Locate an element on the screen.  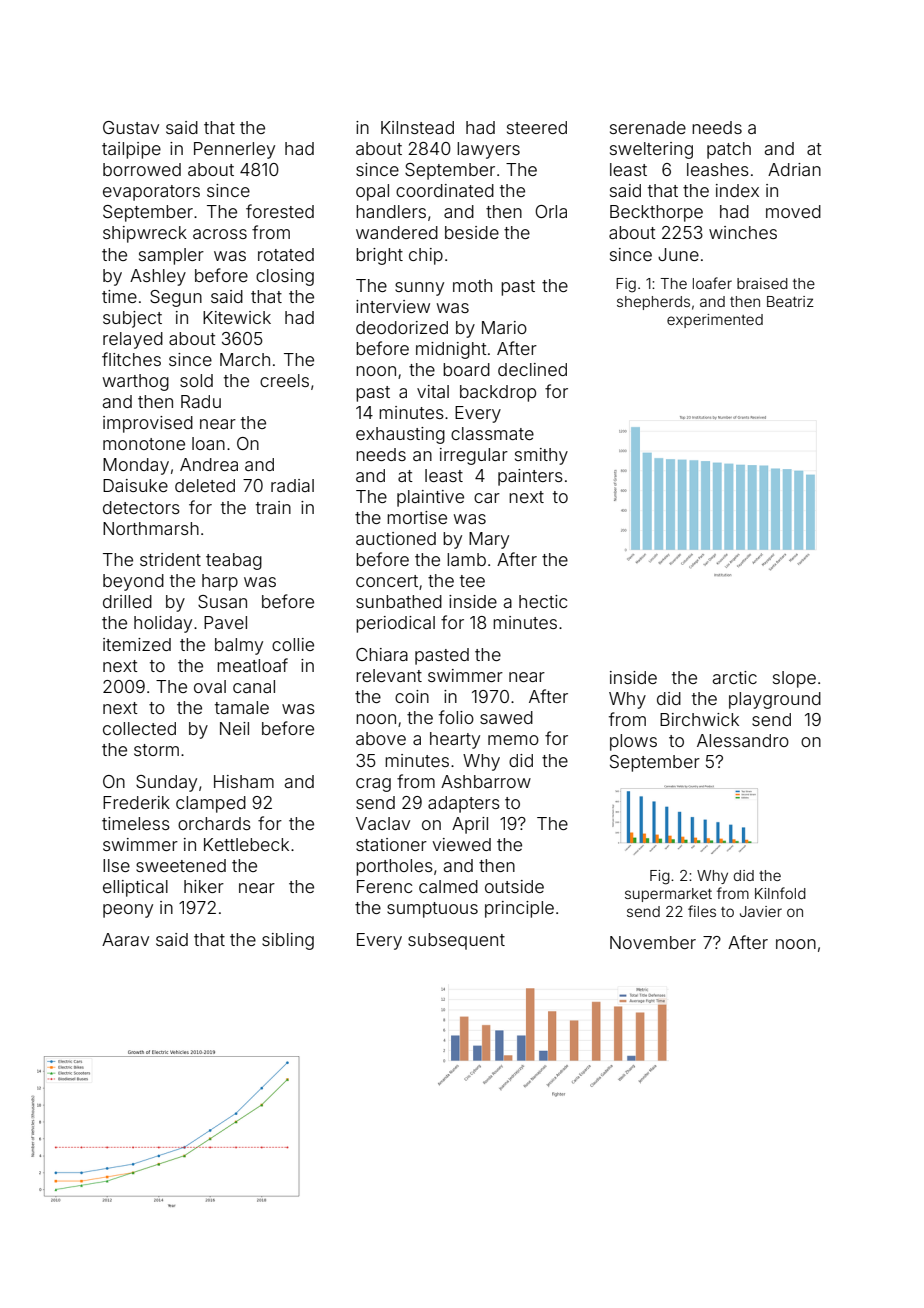
tailpipe is located at coordinates (131, 150).
